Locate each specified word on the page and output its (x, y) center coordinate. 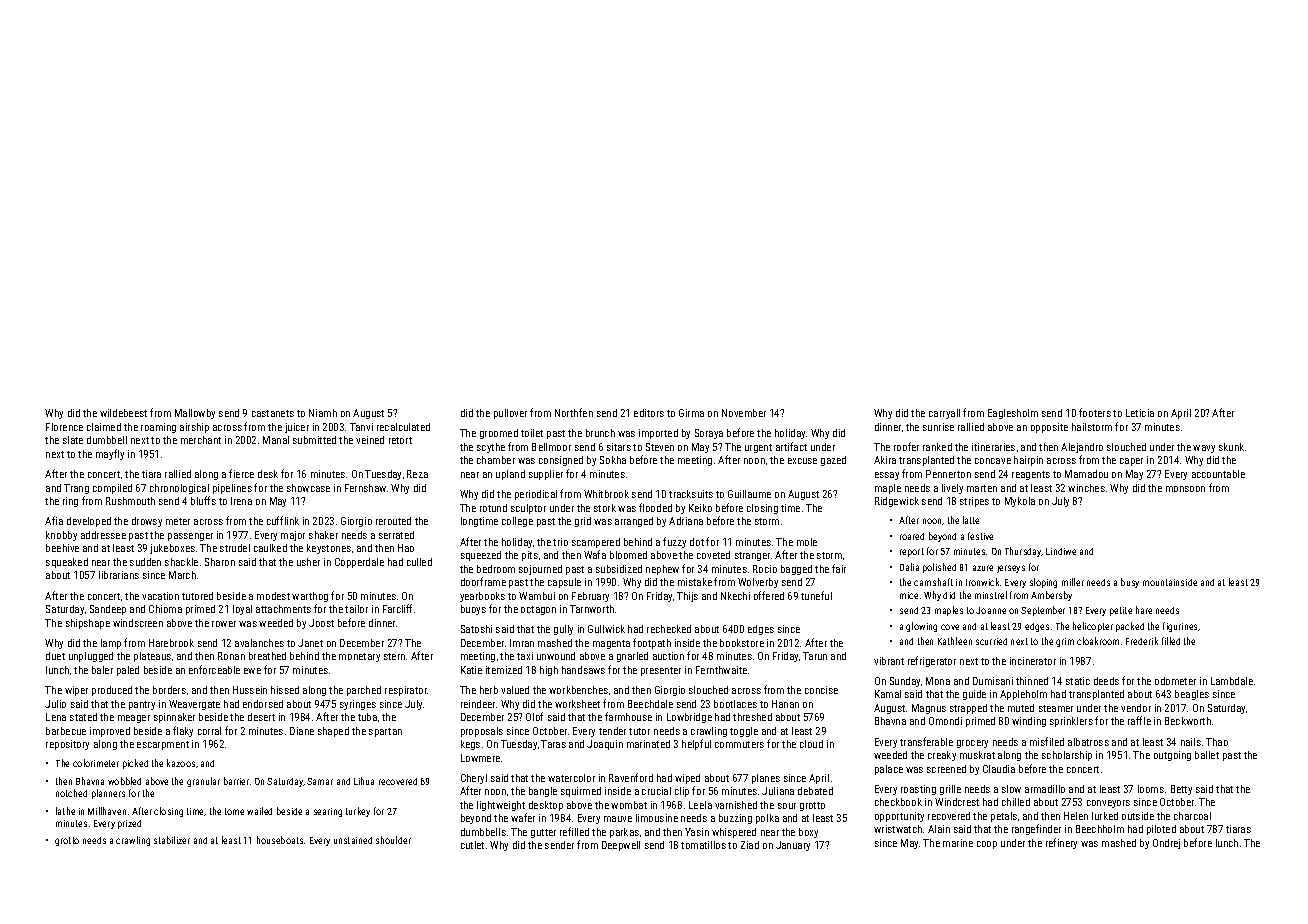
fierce (241, 473)
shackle (181, 562)
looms (1151, 789)
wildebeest (123, 413)
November (744, 413)
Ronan (231, 656)
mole (807, 542)
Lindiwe (1061, 551)
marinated (648, 744)
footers (1095, 412)
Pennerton (948, 474)
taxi (525, 656)
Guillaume (749, 494)
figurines (1180, 627)
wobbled (124, 781)
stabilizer (172, 840)
